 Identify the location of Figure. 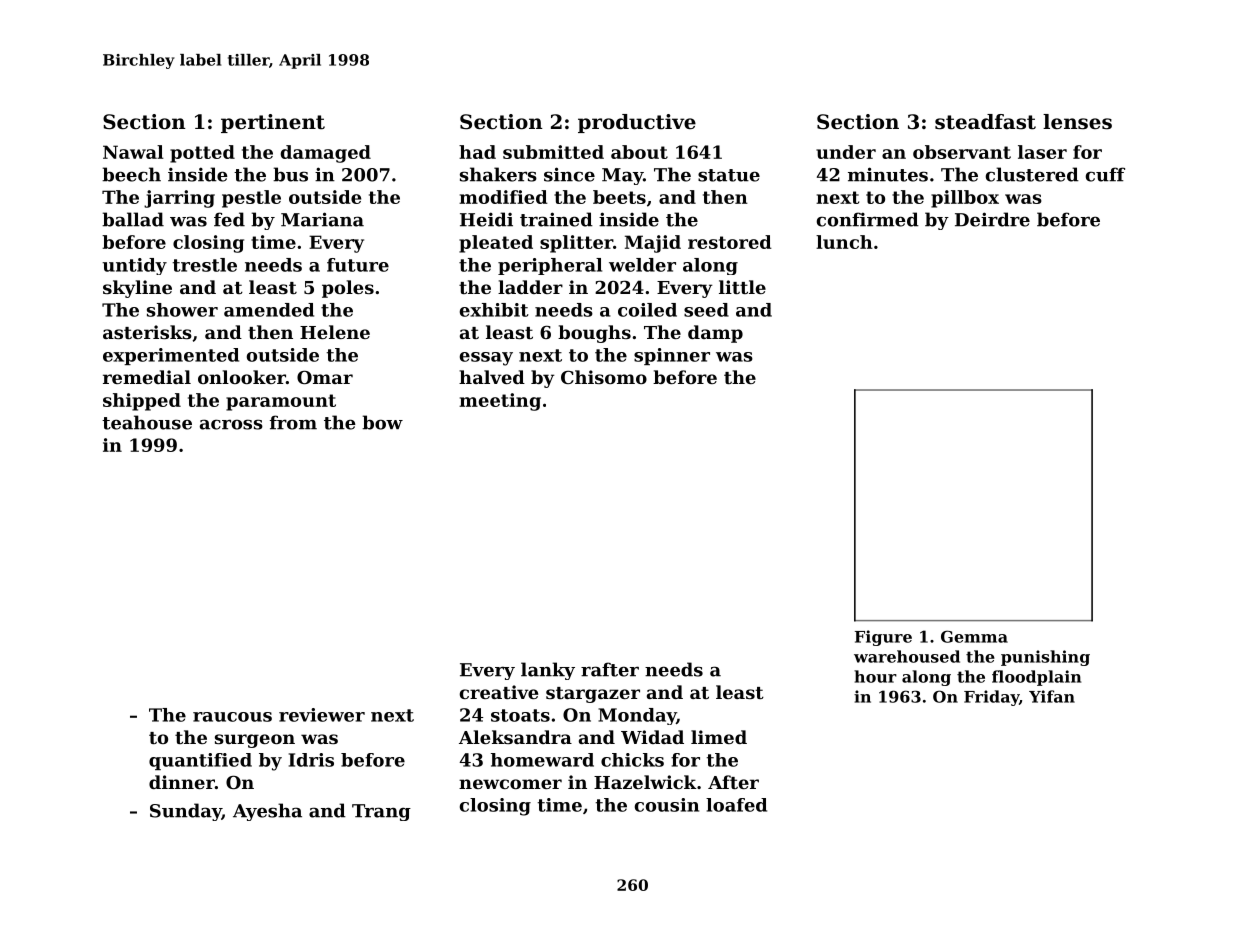
(883, 638).
